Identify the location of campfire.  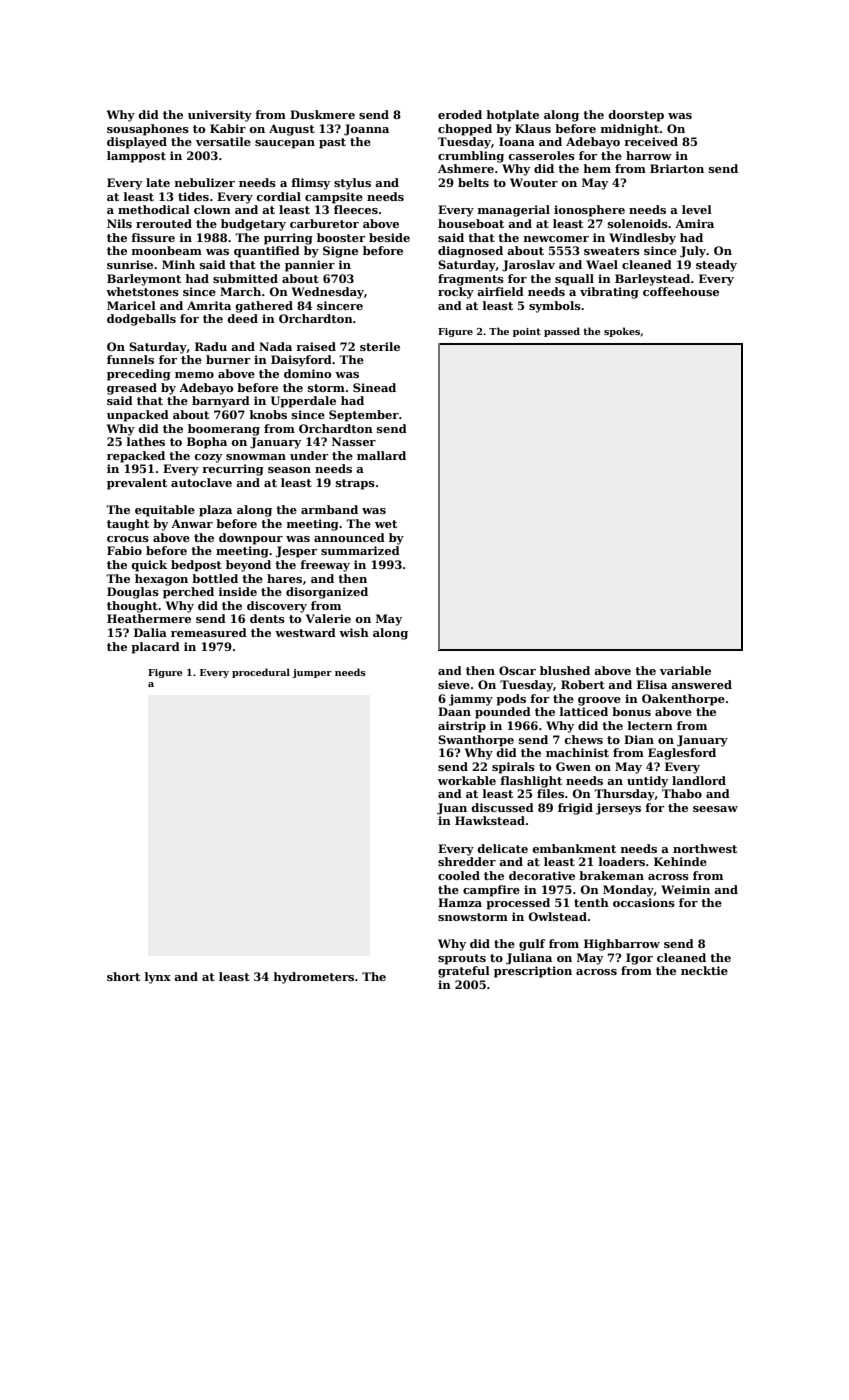
(491, 891).
